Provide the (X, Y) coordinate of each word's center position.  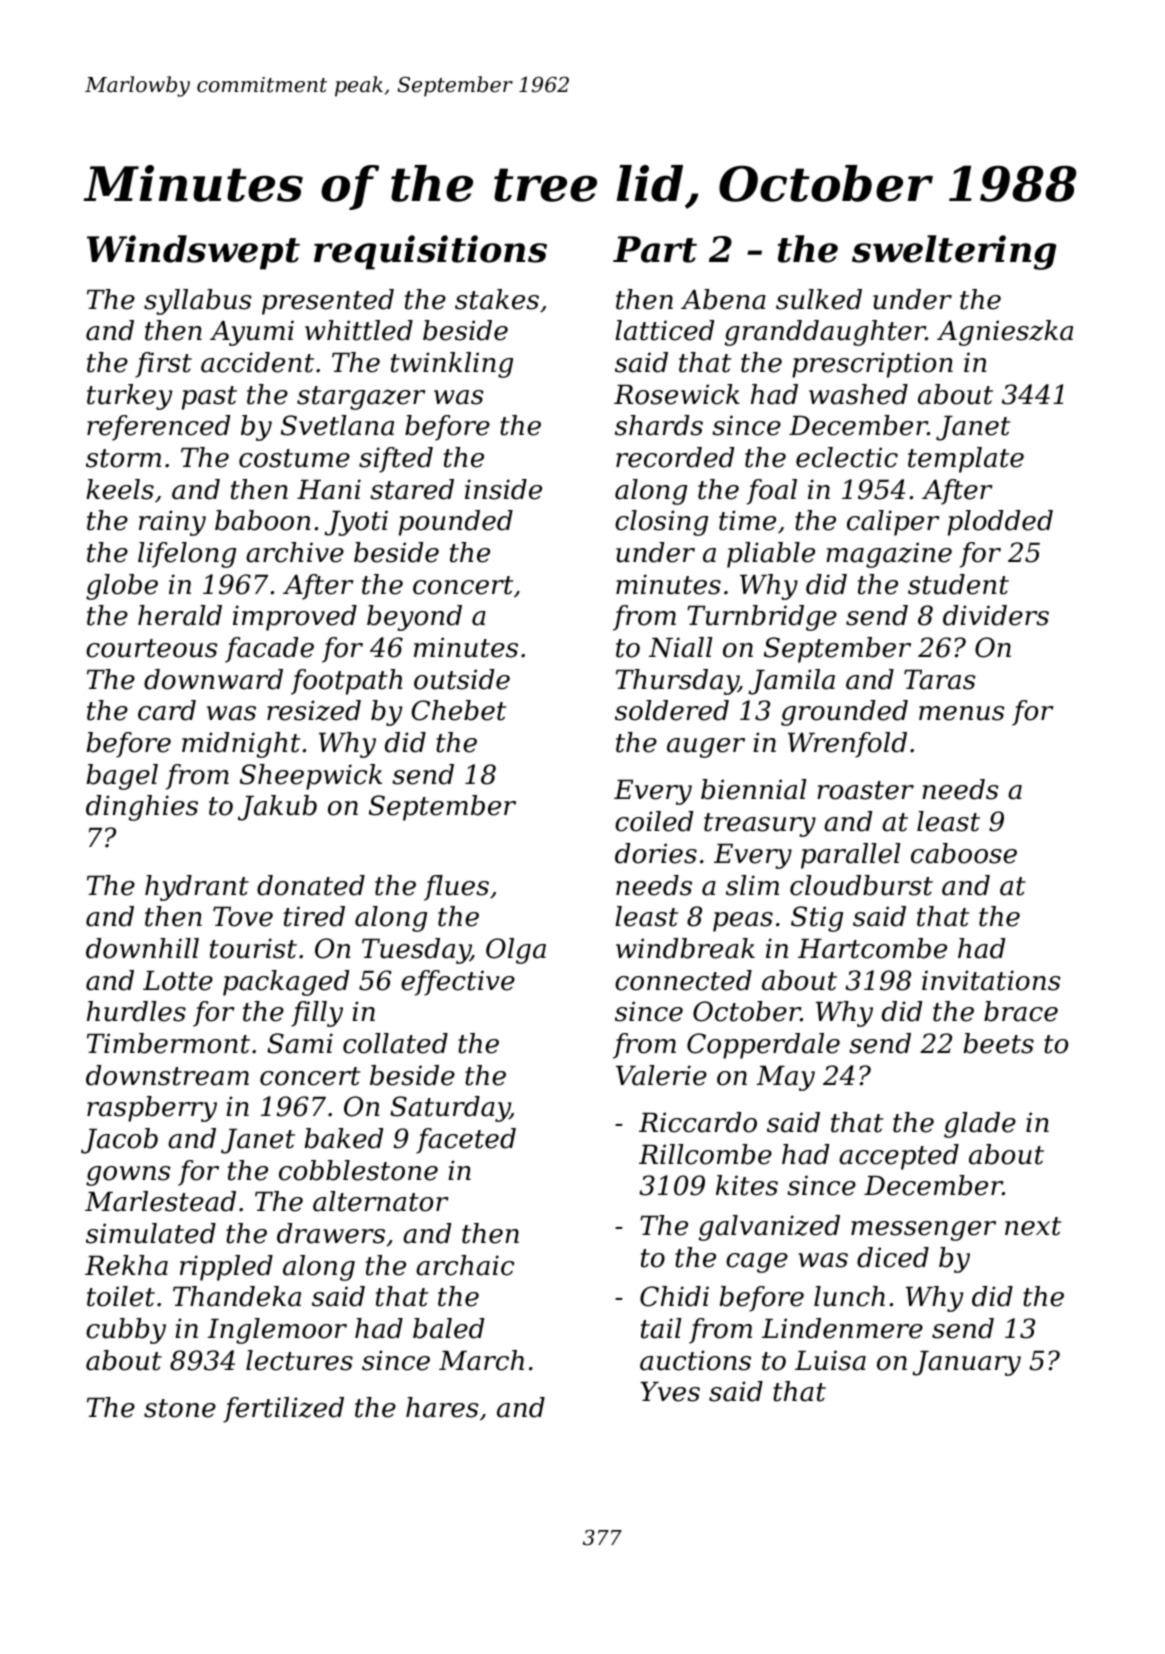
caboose (964, 853)
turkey (129, 397)
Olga (516, 951)
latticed (664, 330)
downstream (167, 1075)
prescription (872, 365)
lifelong (187, 555)
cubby (126, 1331)
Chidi (674, 1296)
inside (503, 489)
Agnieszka (1005, 333)
